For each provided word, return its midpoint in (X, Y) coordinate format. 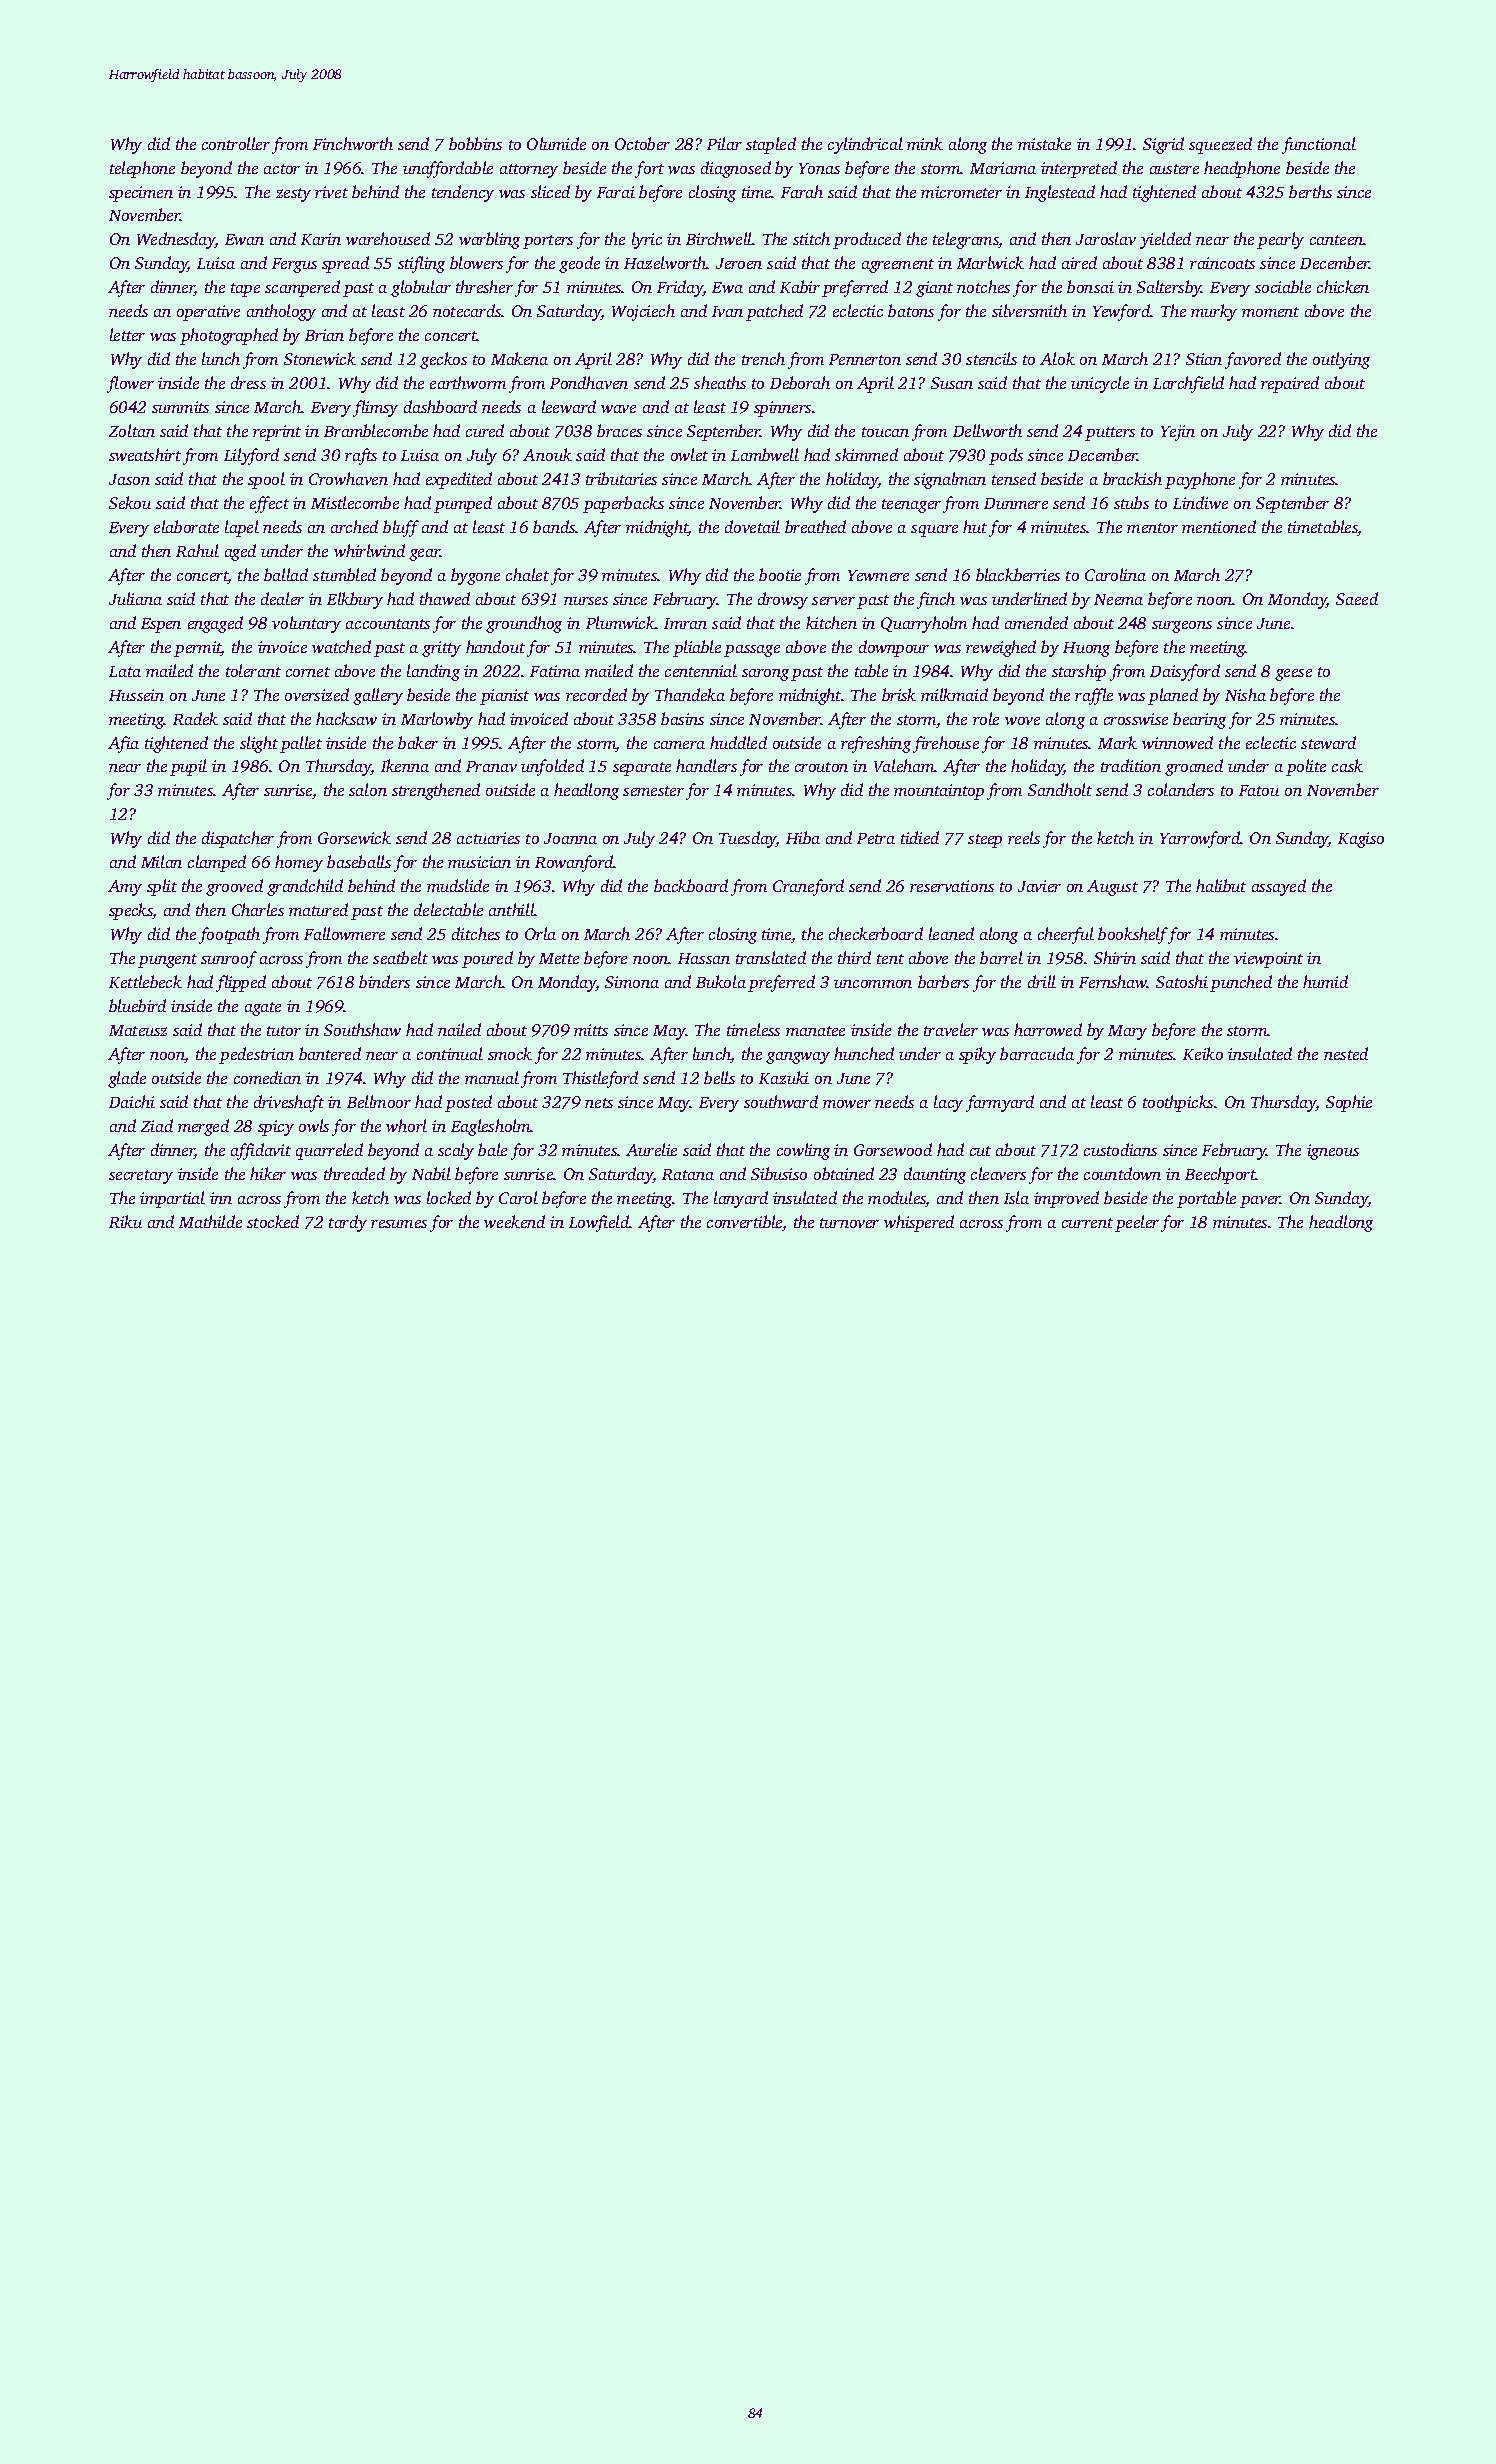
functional (1319, 145)
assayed (1279, 887)
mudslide (458, 885)
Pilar (724, 143)
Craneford (808, 887)
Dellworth (987, 430)
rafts (361, 456)
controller (236, 143)
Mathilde (210, 1221)
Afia (123, 744)
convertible (745, 1223)
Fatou (1259, 790)
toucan (885, 432)
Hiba (803, 837)
